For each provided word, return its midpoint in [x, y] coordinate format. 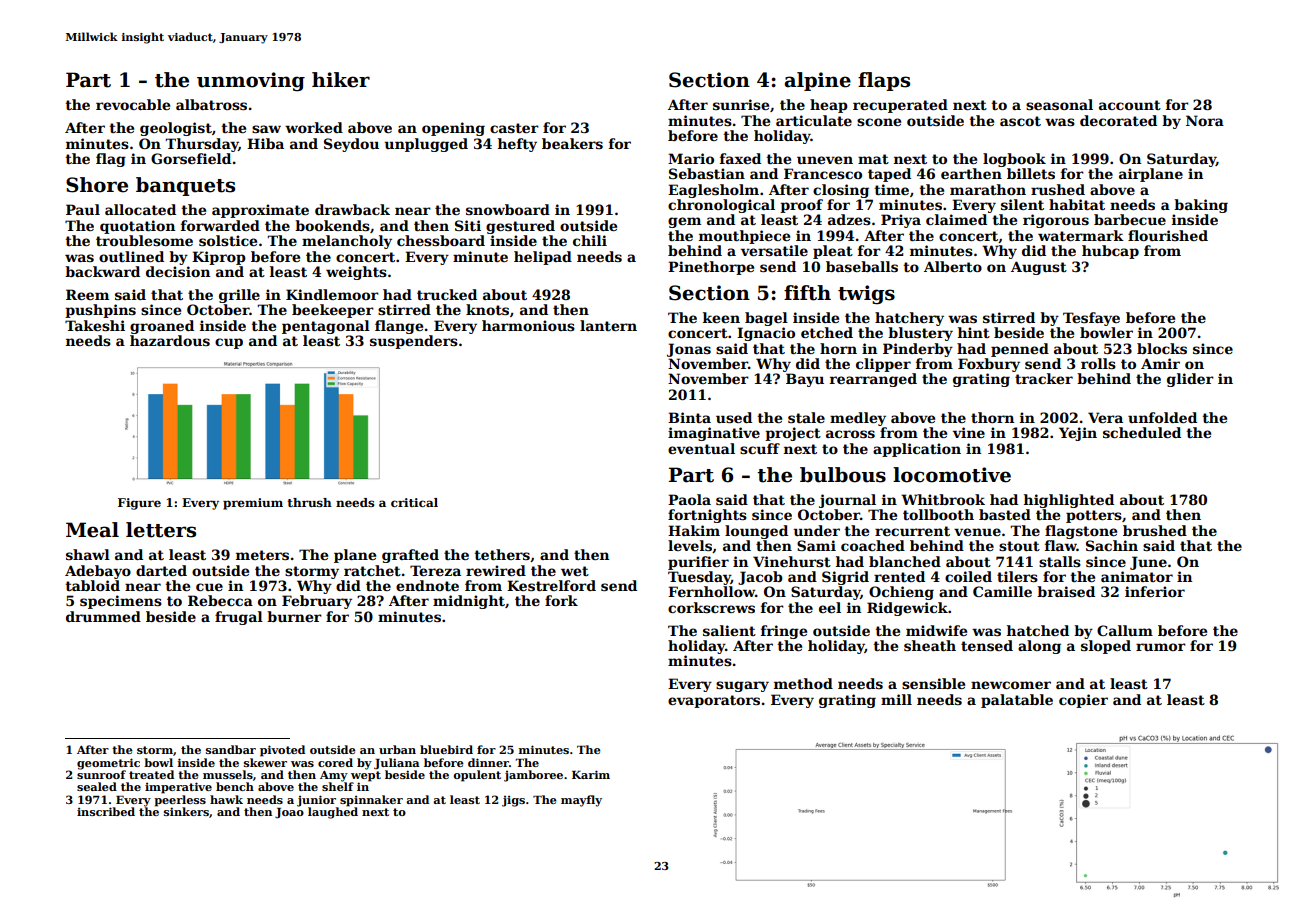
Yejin [1078, 434]
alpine [817, 81]
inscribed [106, 811]
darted [161, 570]
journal [847, 501]
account [1130, 105]
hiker [341, 80]
